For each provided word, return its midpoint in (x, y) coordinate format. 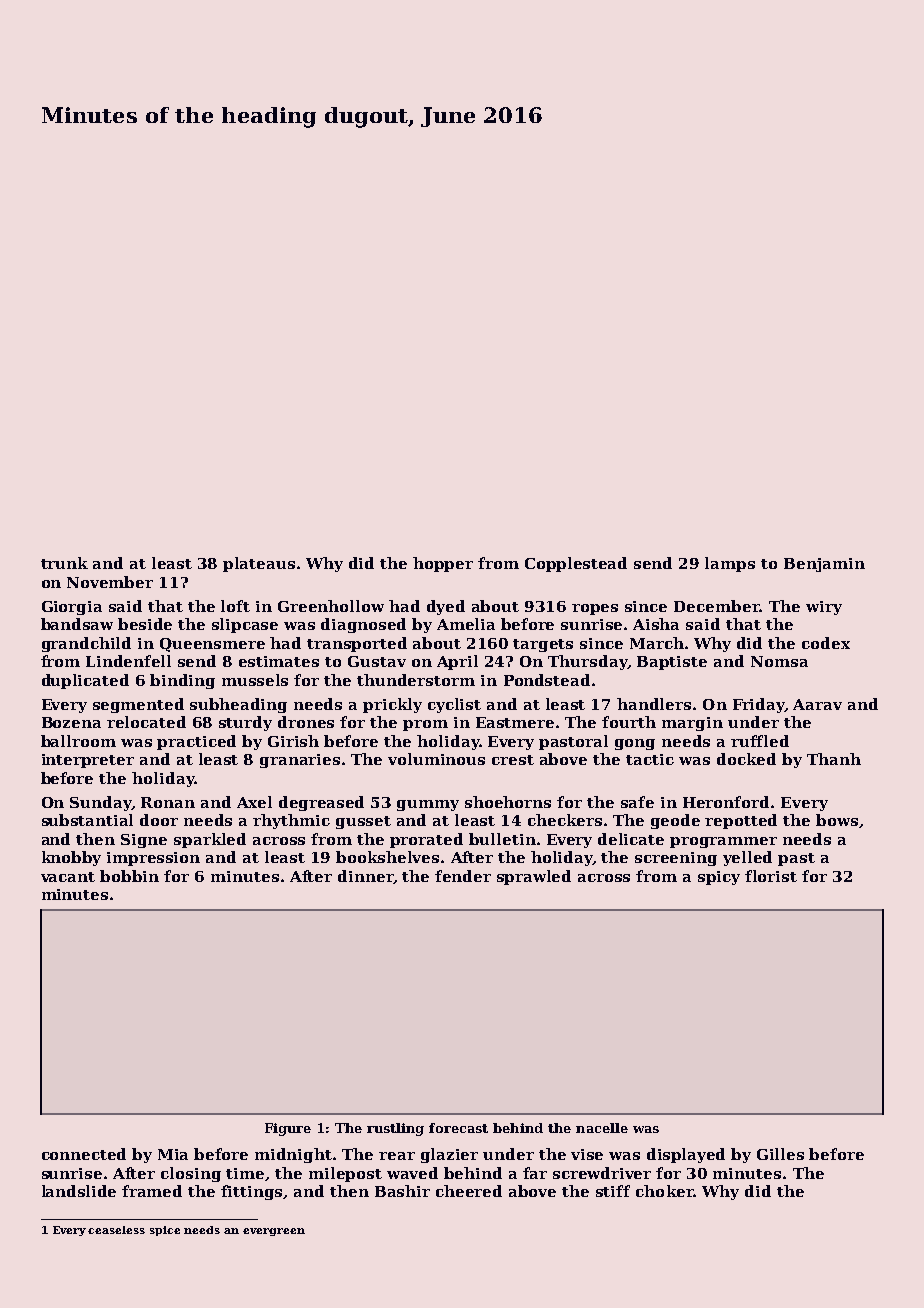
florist (771, 876)
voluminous (436, 759)
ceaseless (116, 1230)
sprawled (534, 877)
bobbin (129, 876)
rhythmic (291, 821)
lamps (730, 564)
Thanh (834, 759)
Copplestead (576, 564)
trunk (64, 563)
